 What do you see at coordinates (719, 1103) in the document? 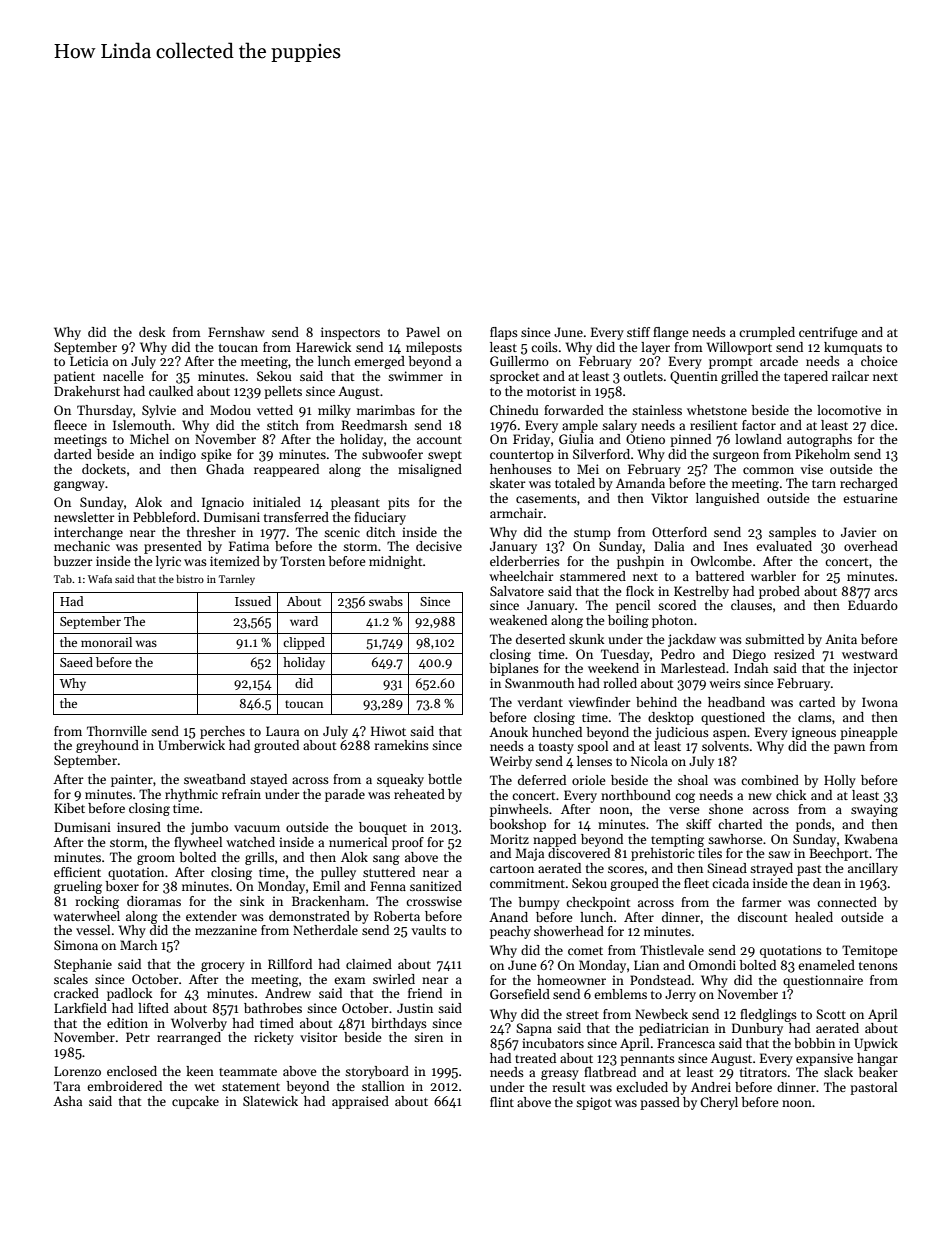
I see `Cheryl` at bounding box center [719, 1103].
